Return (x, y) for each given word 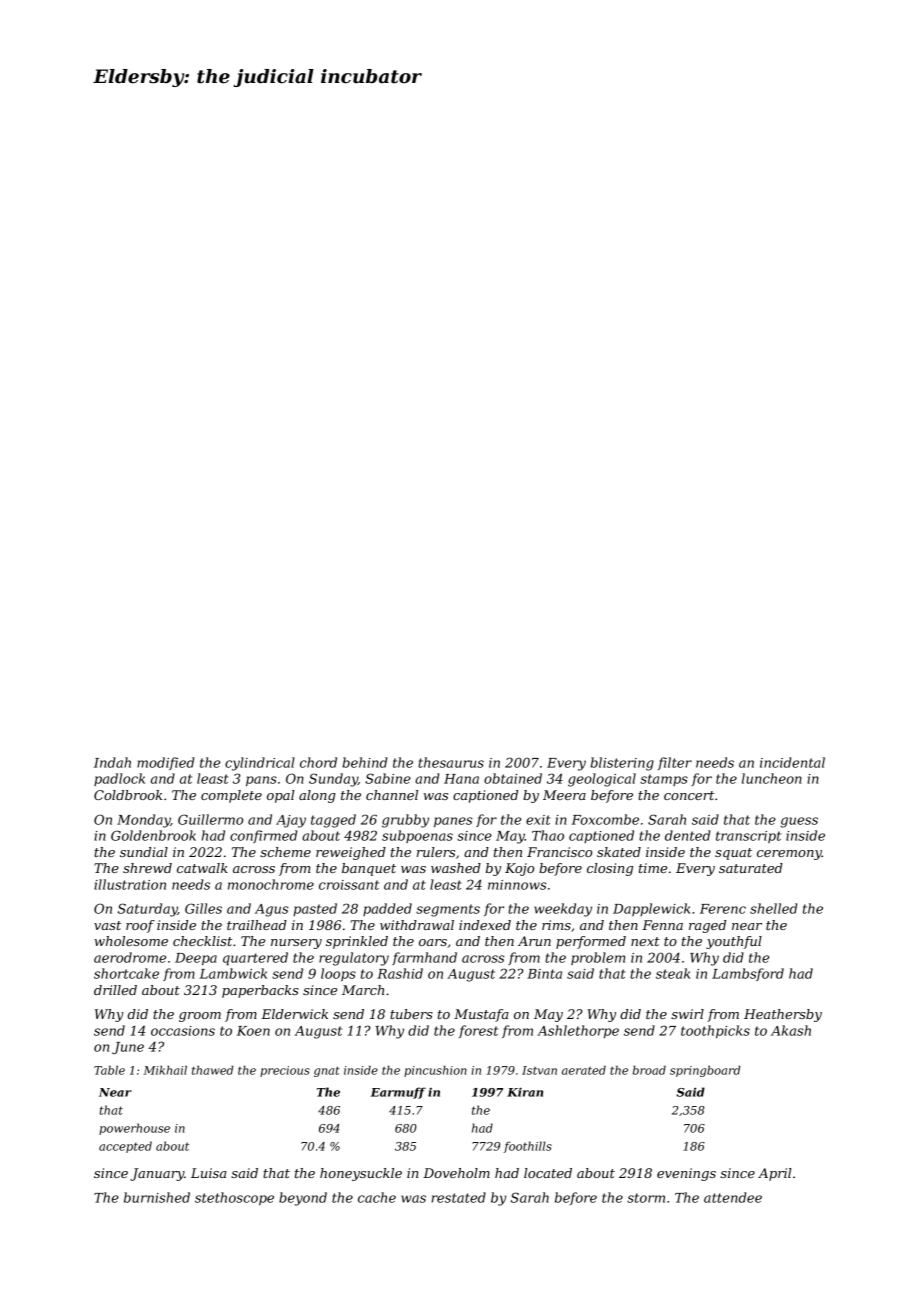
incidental (792, 762)
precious (285, 1071)
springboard (705, 1071)
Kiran (525, 1092)
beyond (303, 1199)
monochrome (271, 884)
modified (165, 763)
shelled (773, 908)
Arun (534, 941)
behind (364, 762)
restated (459, 1197)
